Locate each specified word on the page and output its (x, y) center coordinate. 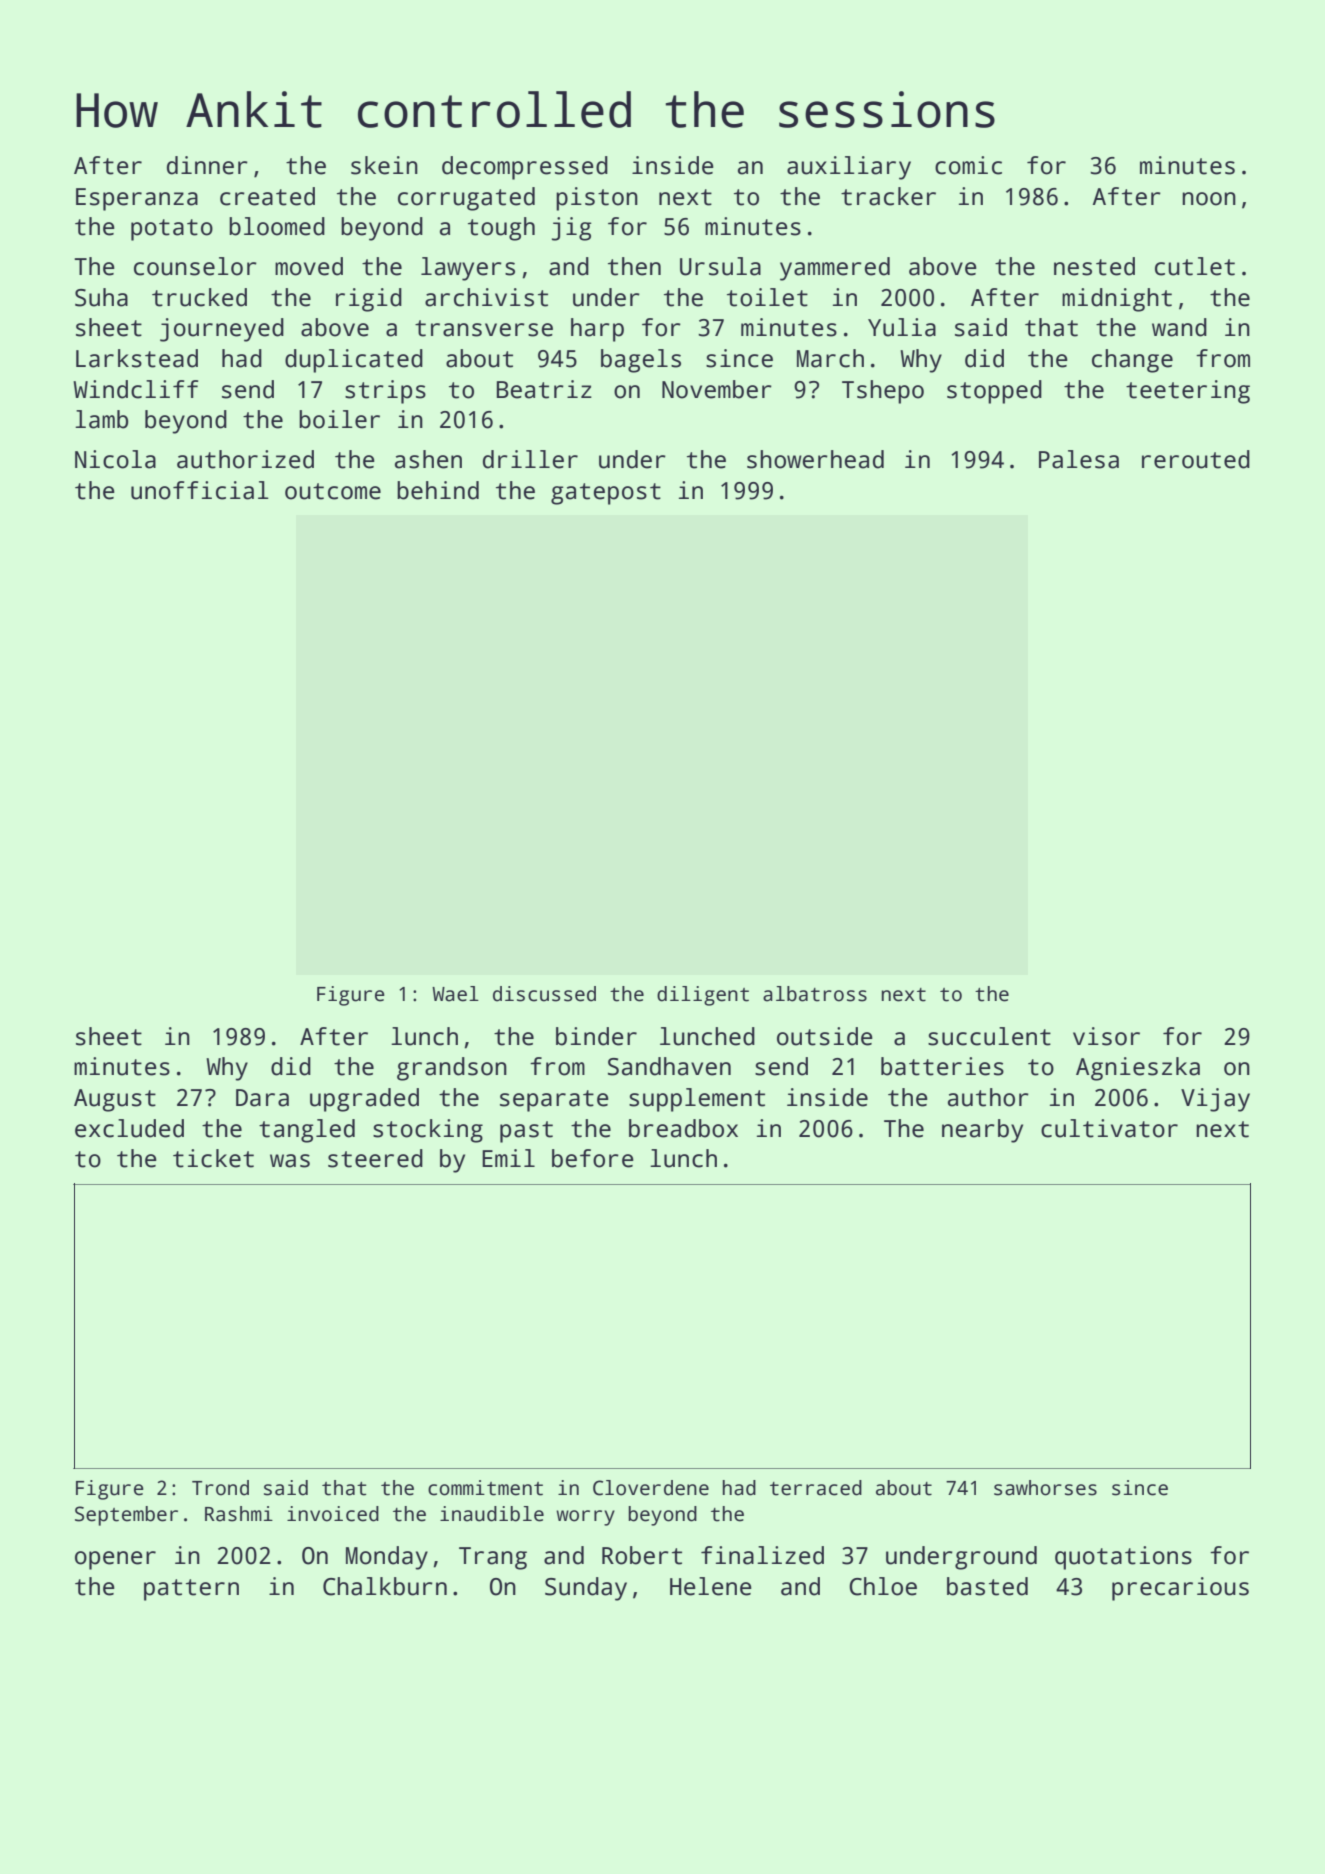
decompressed (525, 168)
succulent (989, 1036)
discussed (544, 994)
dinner (207, 165)
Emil (508, 1158)
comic (968, 165)
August (115, 1100)
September (126, 1516)
